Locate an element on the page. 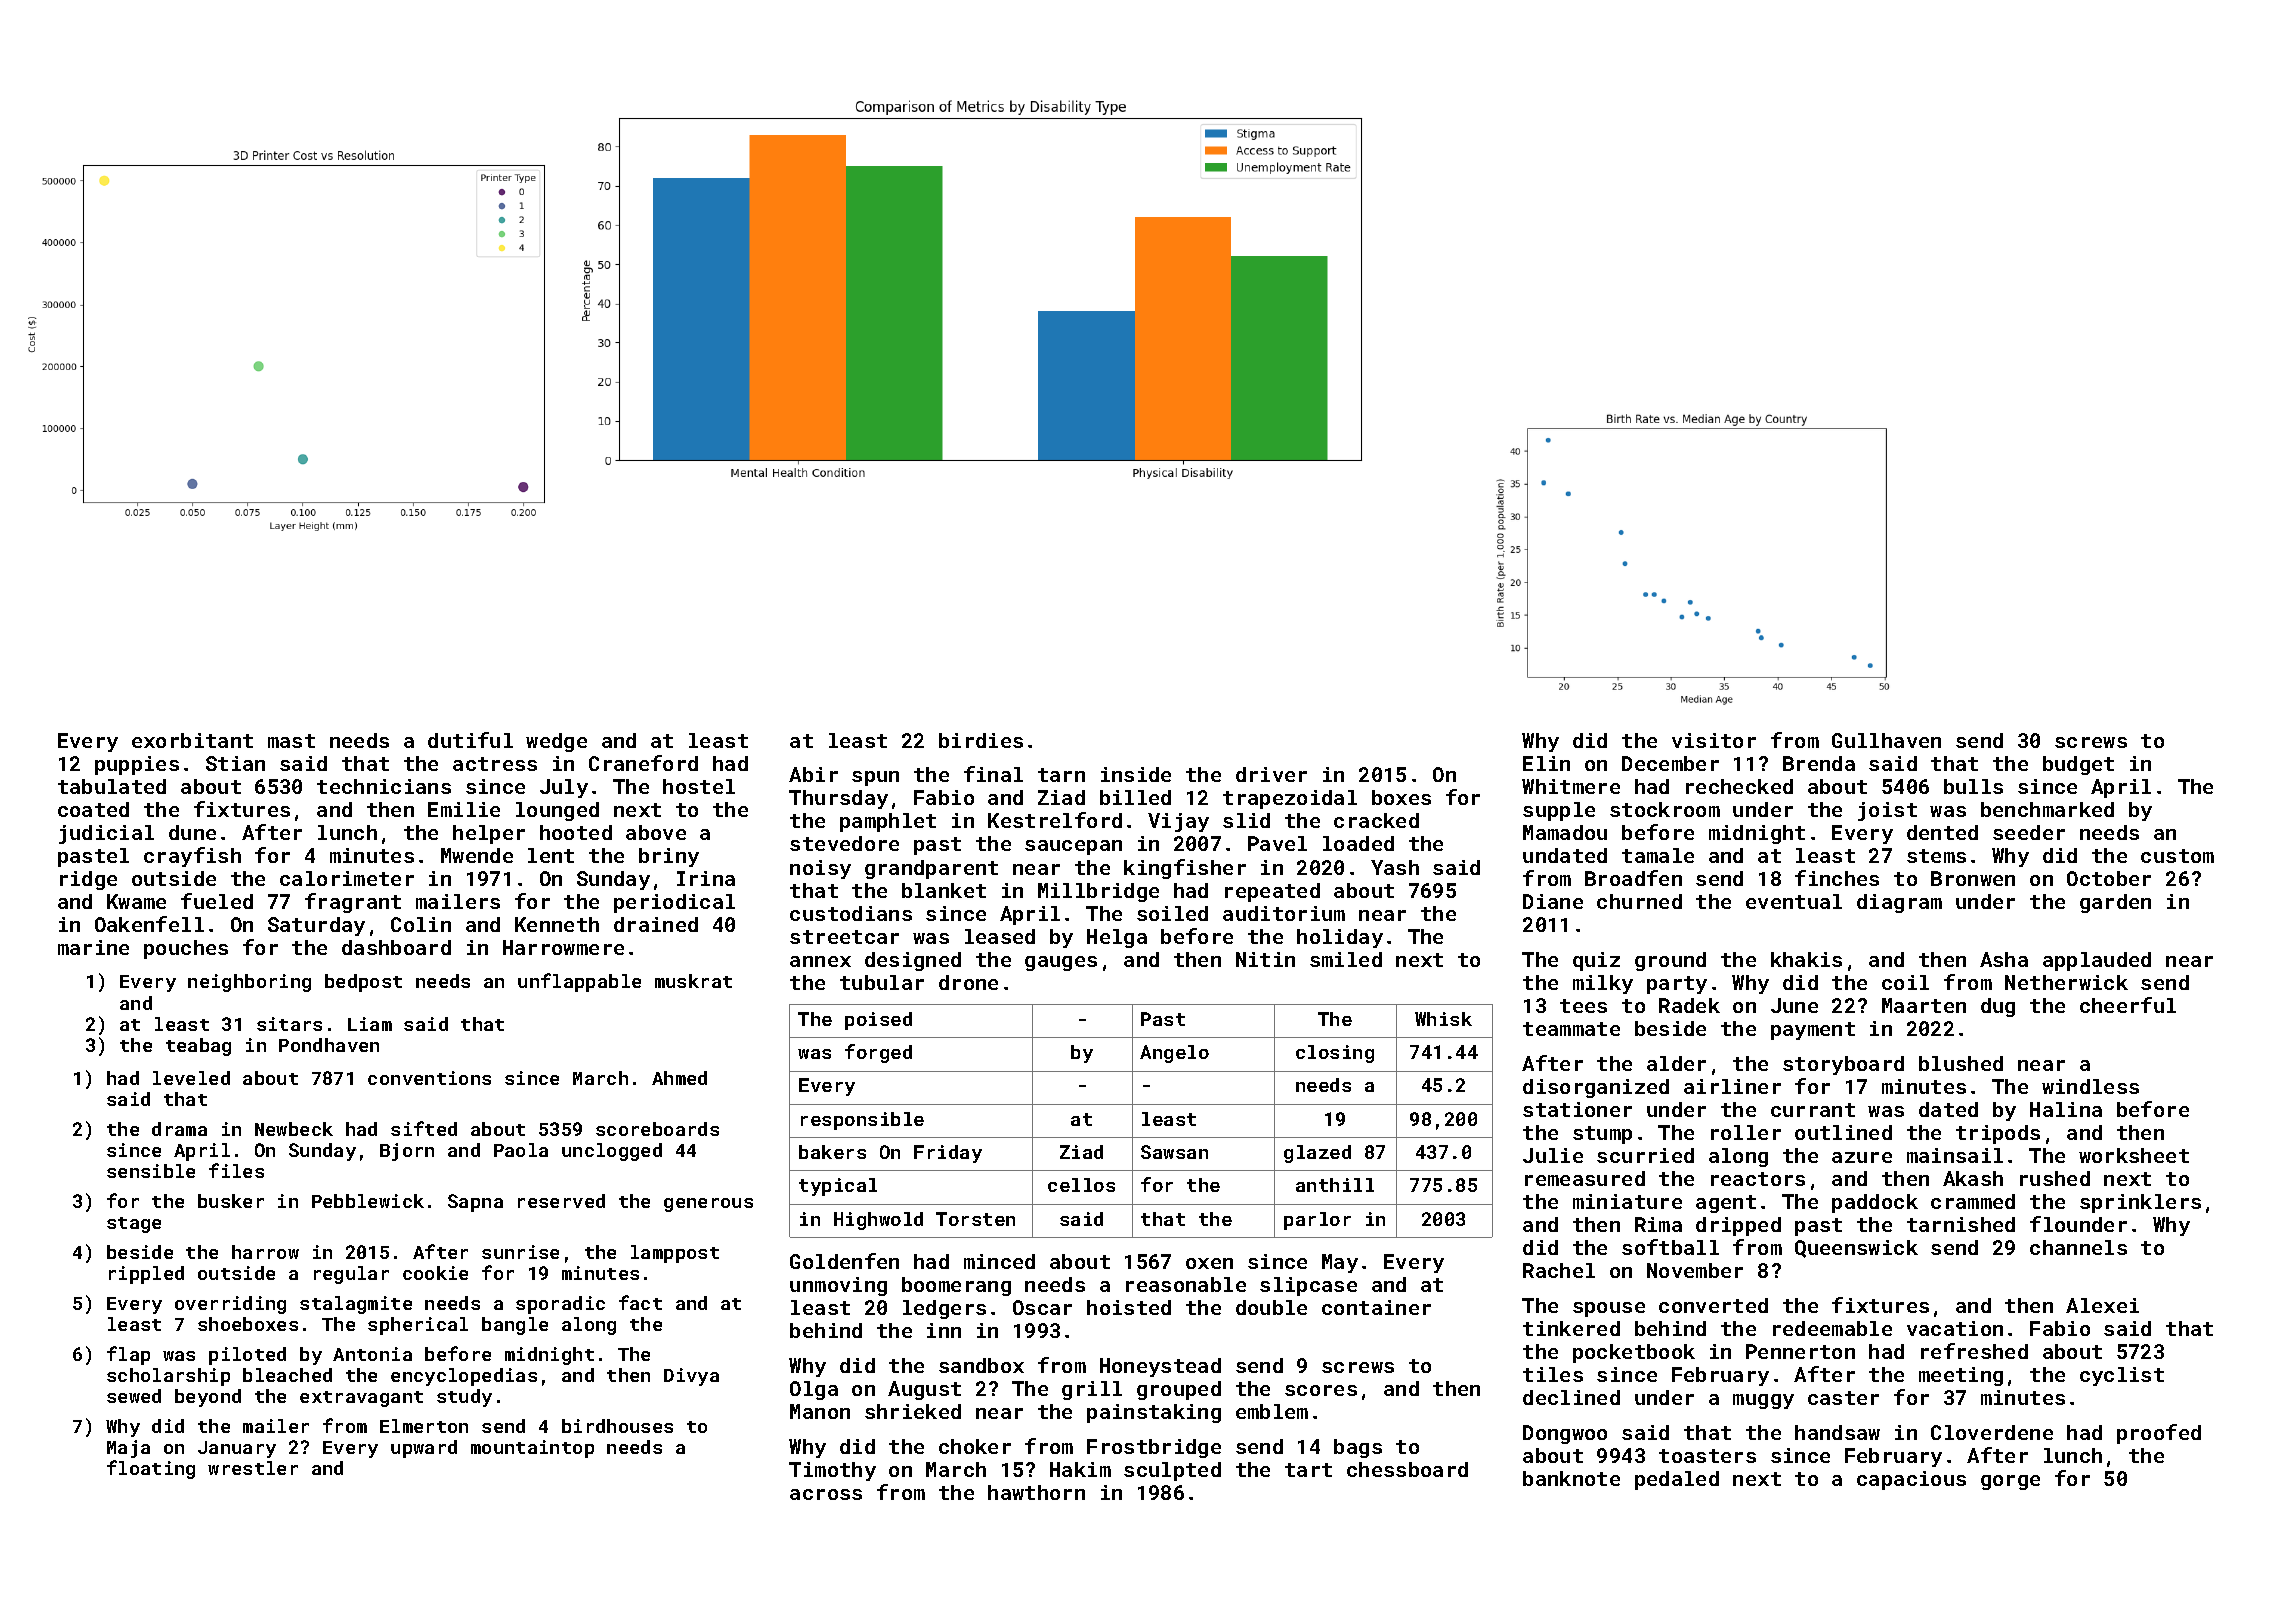  tinkered is located at coordinates (1571, 1328).
